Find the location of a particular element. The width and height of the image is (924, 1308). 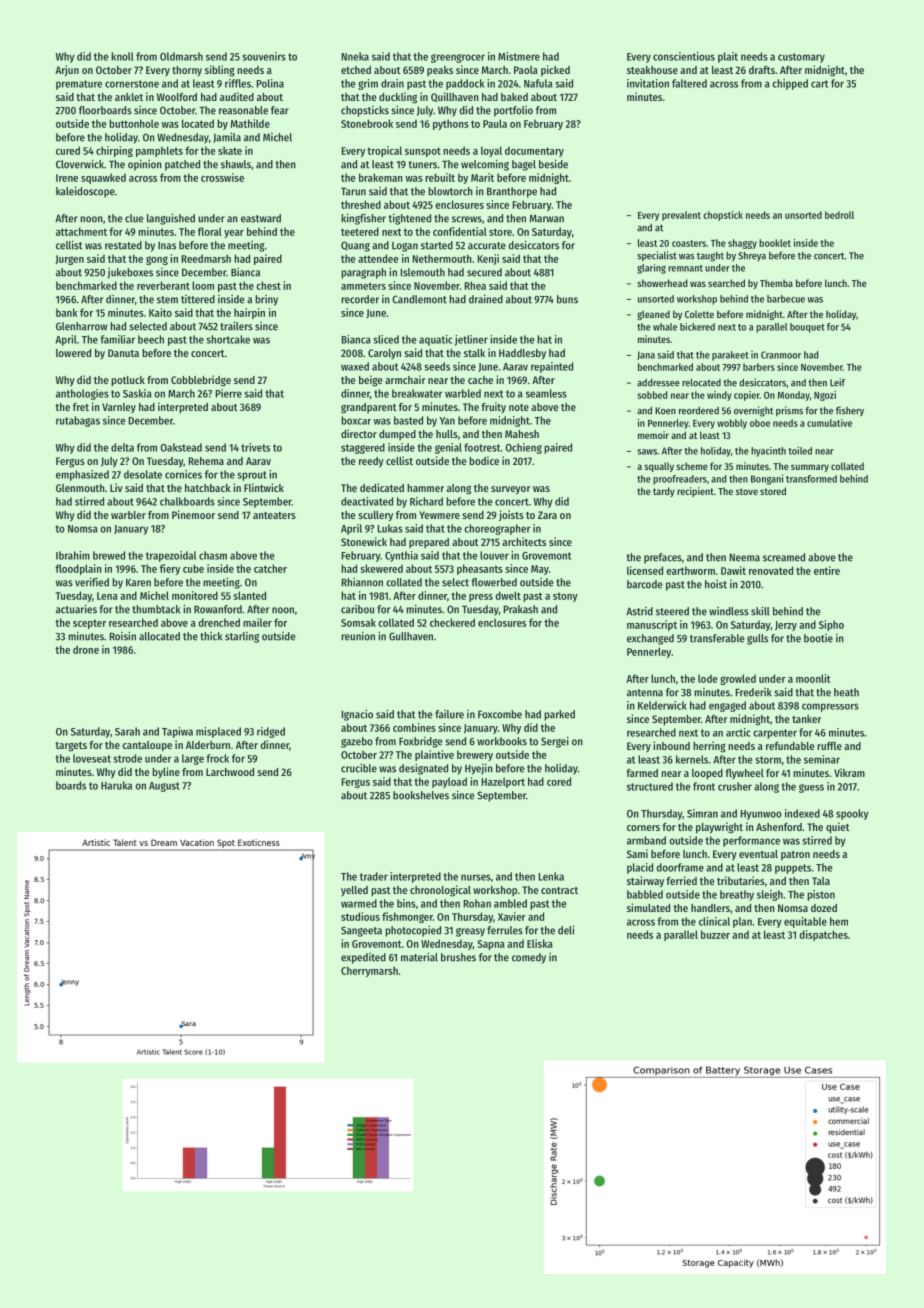

starling is located at coordinates (242, 637).
